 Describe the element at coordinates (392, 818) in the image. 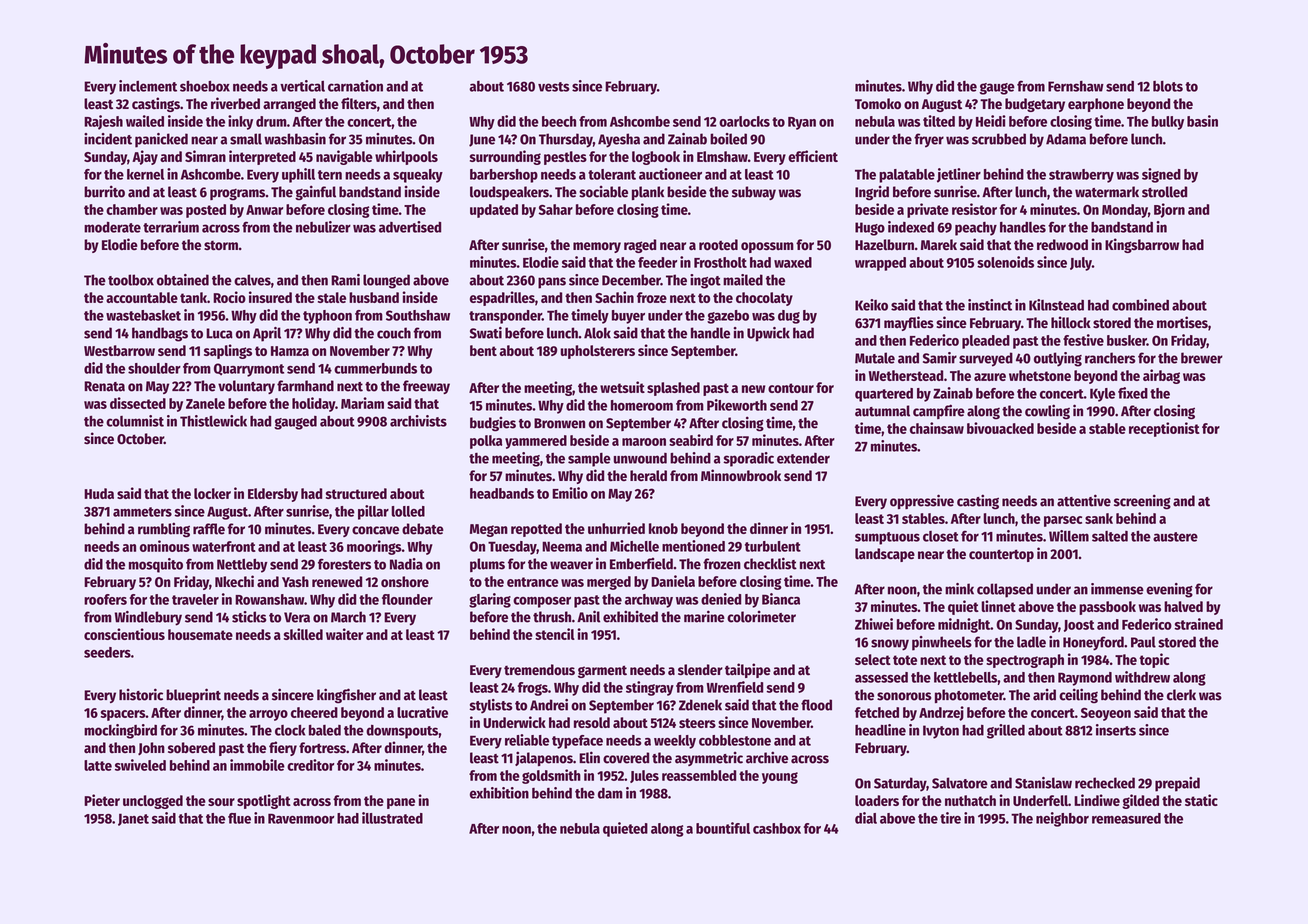

I see `illustrated` at that location.
